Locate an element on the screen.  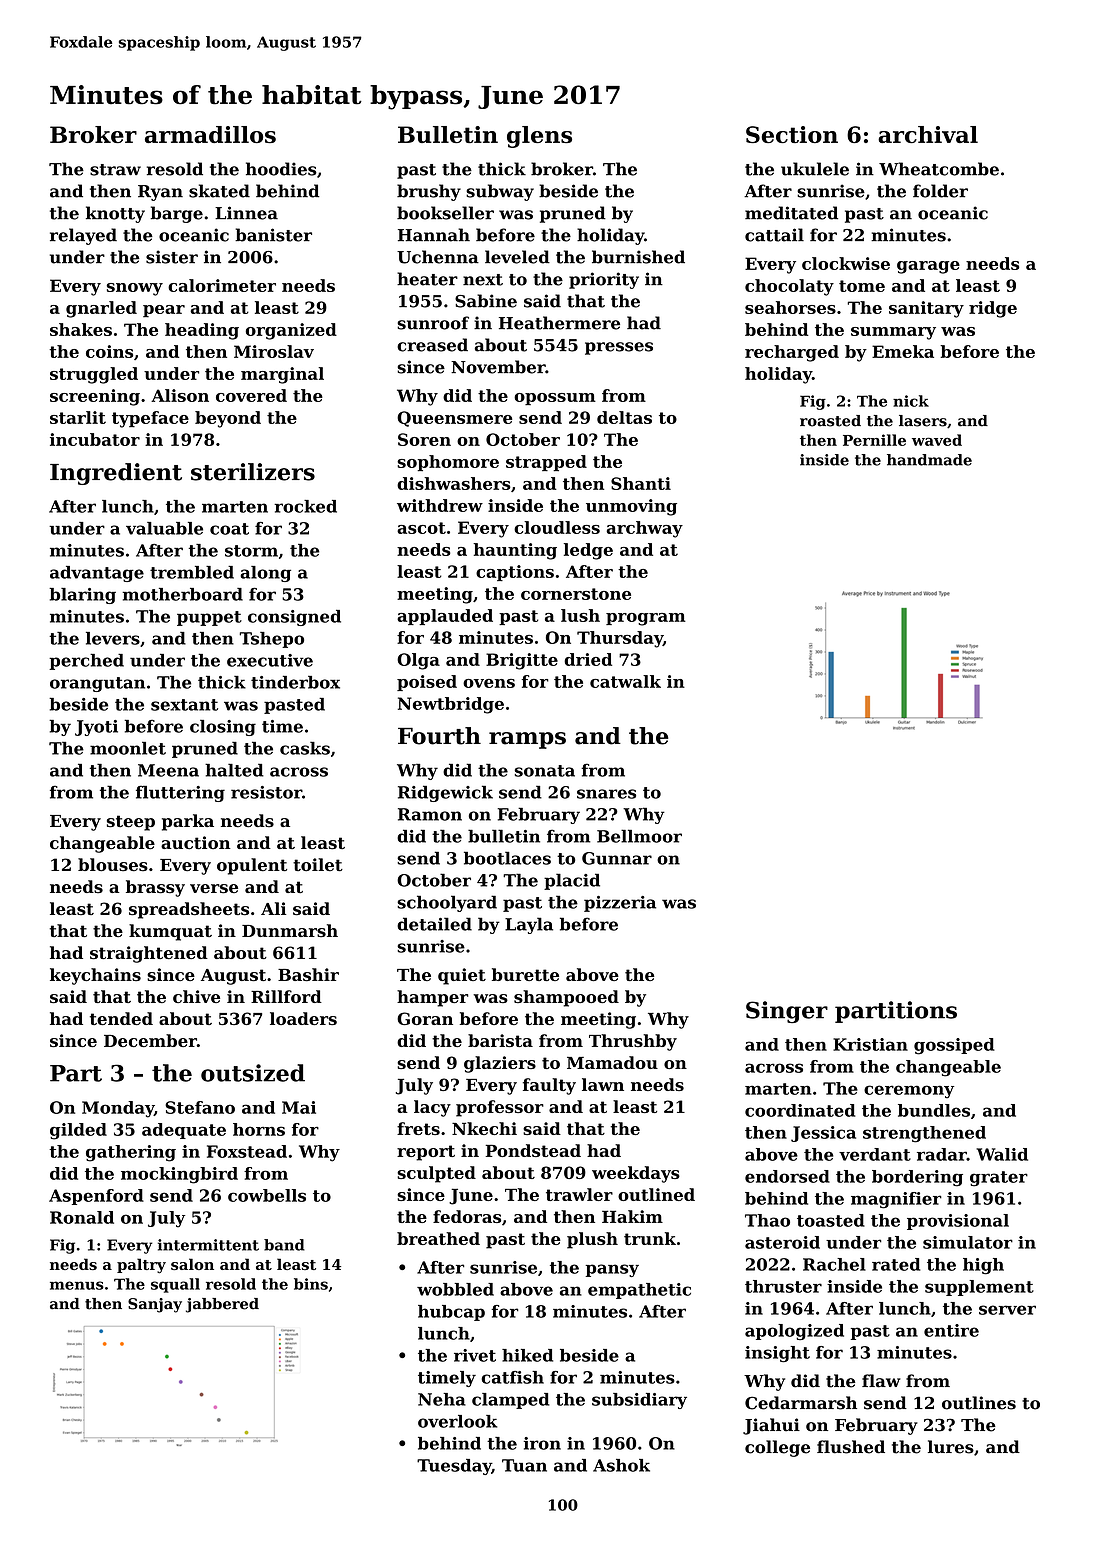
coat is located at coordinates (229, 529).
